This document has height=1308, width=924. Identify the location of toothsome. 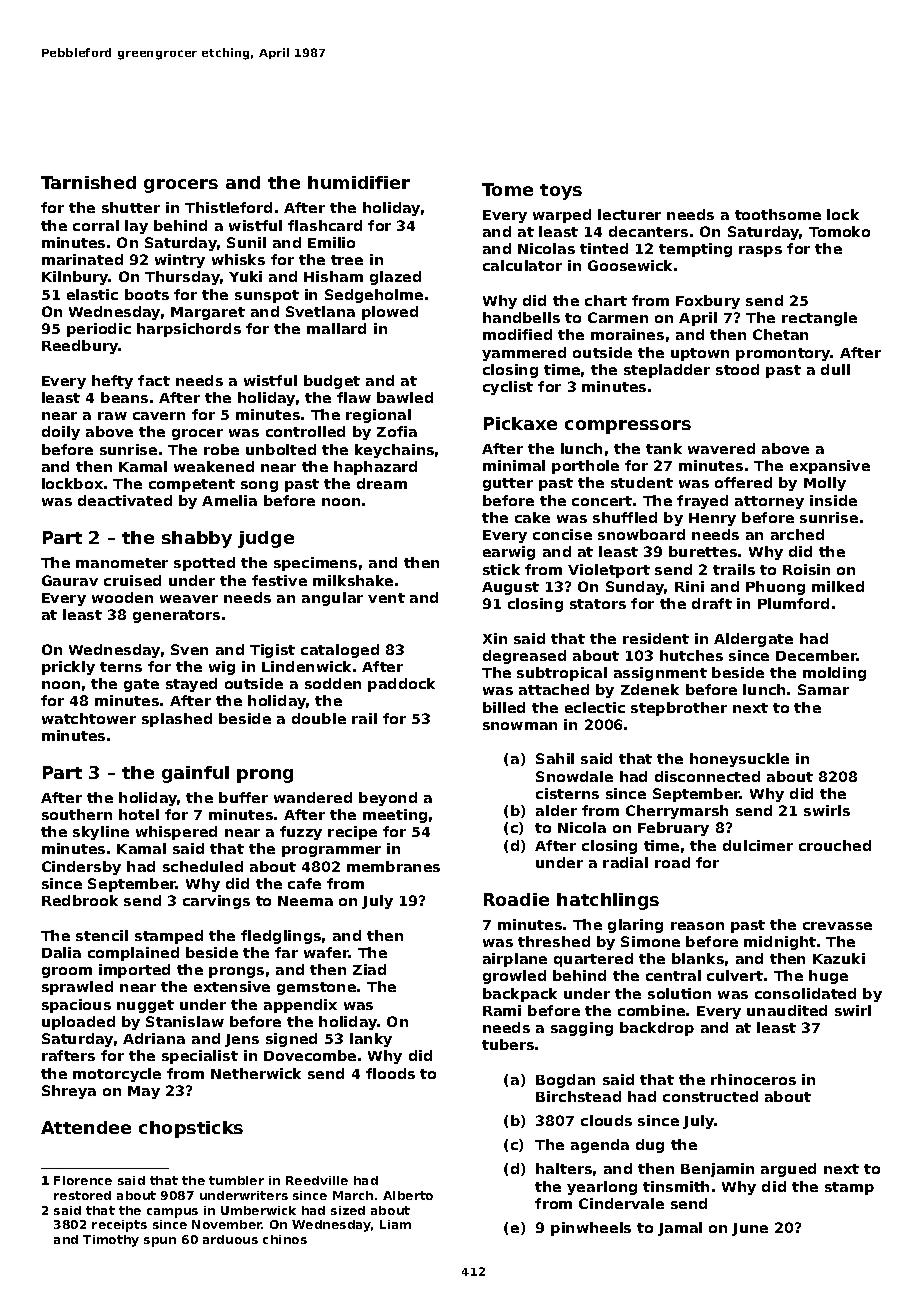
(778, 214).
